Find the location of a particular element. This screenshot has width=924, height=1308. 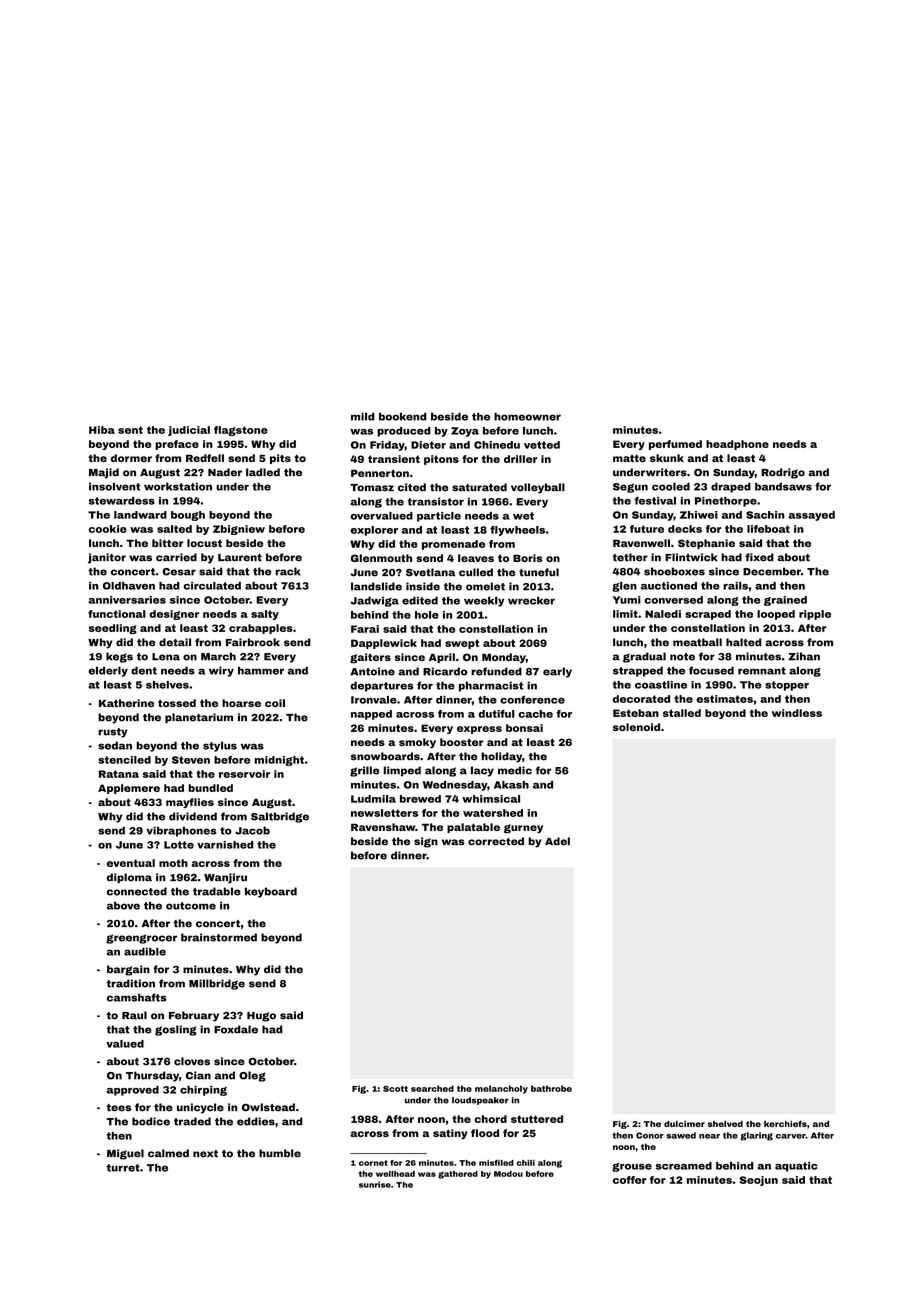

Scott is located at coordinates (395, 1089).
